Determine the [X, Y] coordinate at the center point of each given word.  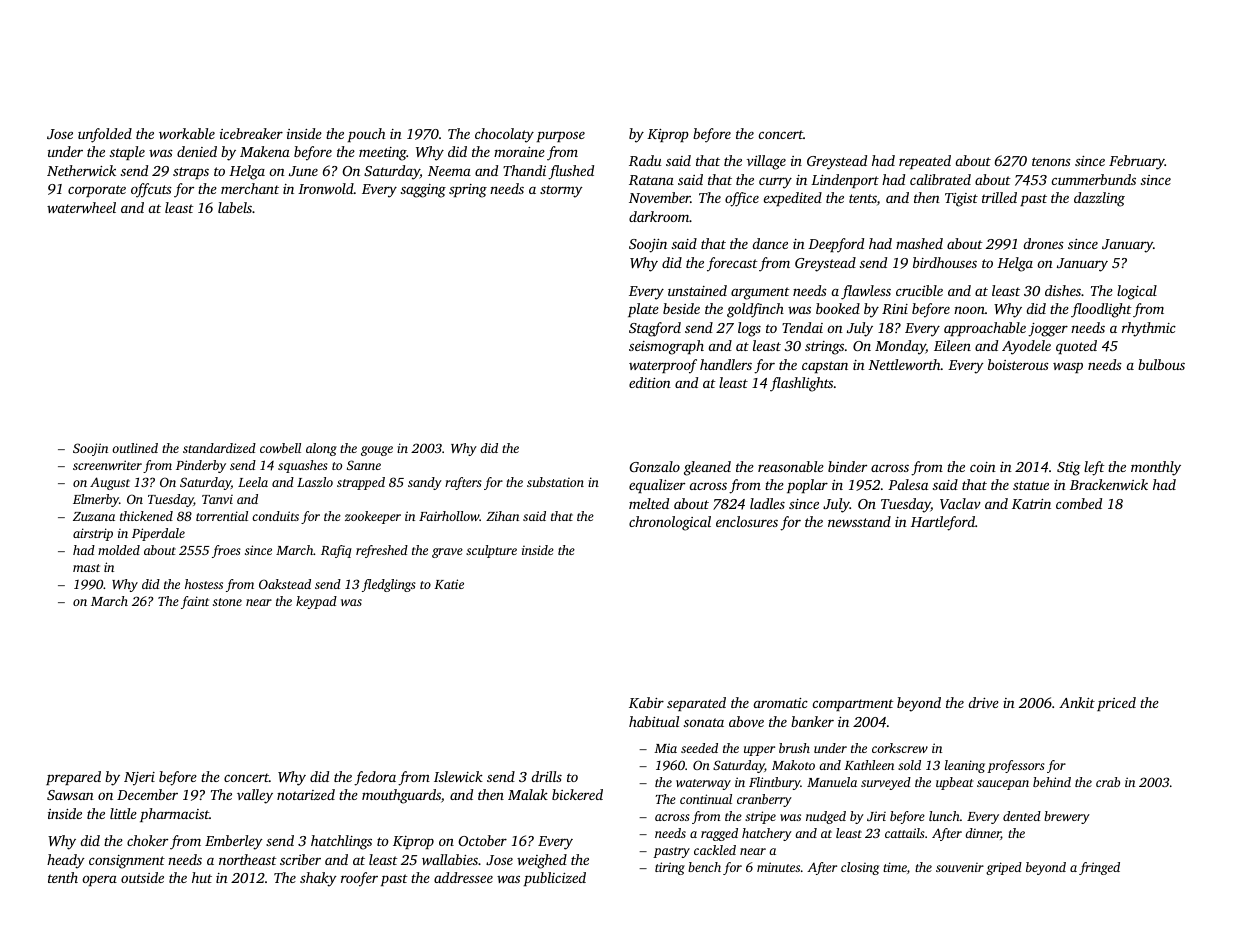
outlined [135, 448]
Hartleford [943, 523]
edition [650, 382]
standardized [219, 448]
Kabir [646, 702]
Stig [1069, 469]
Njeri [139, 779]
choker [147, 840]
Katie [449, 584]
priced [1116, 704]
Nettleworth [904, 364]
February [1137, 162]
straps [191, 173]
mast [86, 568]
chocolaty [504, 135]
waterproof [663, 366]
